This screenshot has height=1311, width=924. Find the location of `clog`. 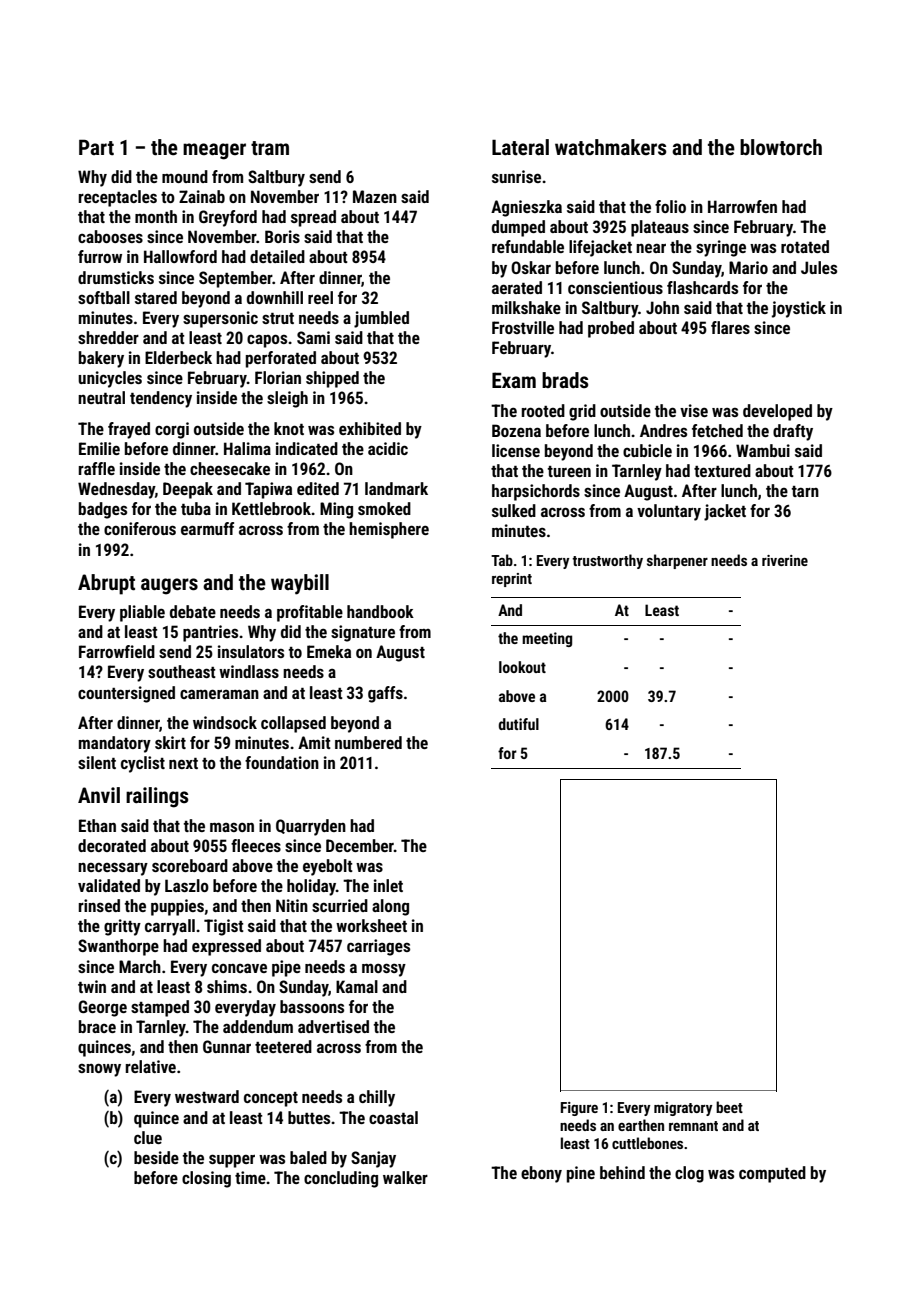

clog is located at coordinates (689, 1174).
